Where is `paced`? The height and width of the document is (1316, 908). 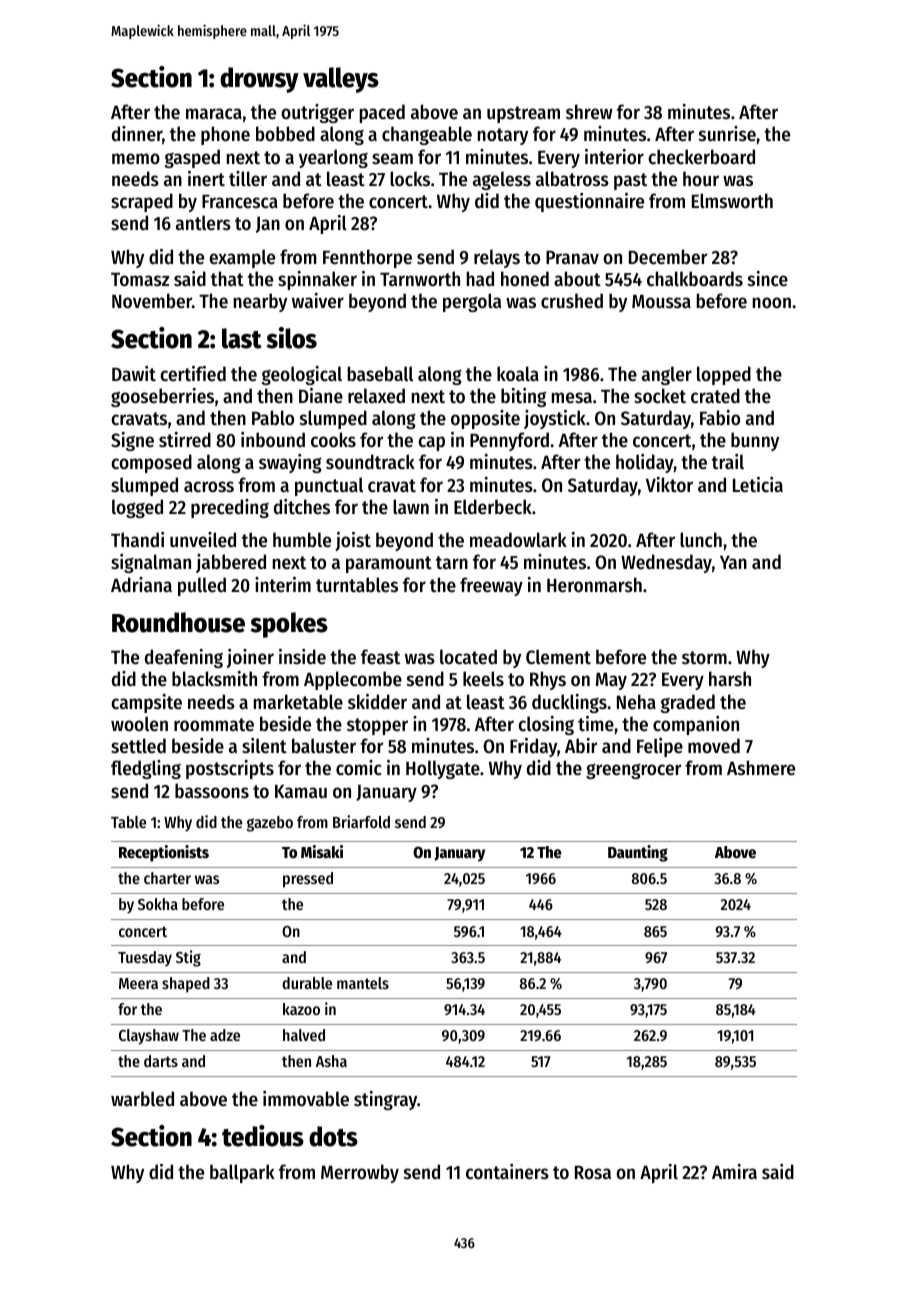
paced is located at coordinates (382, 113).
